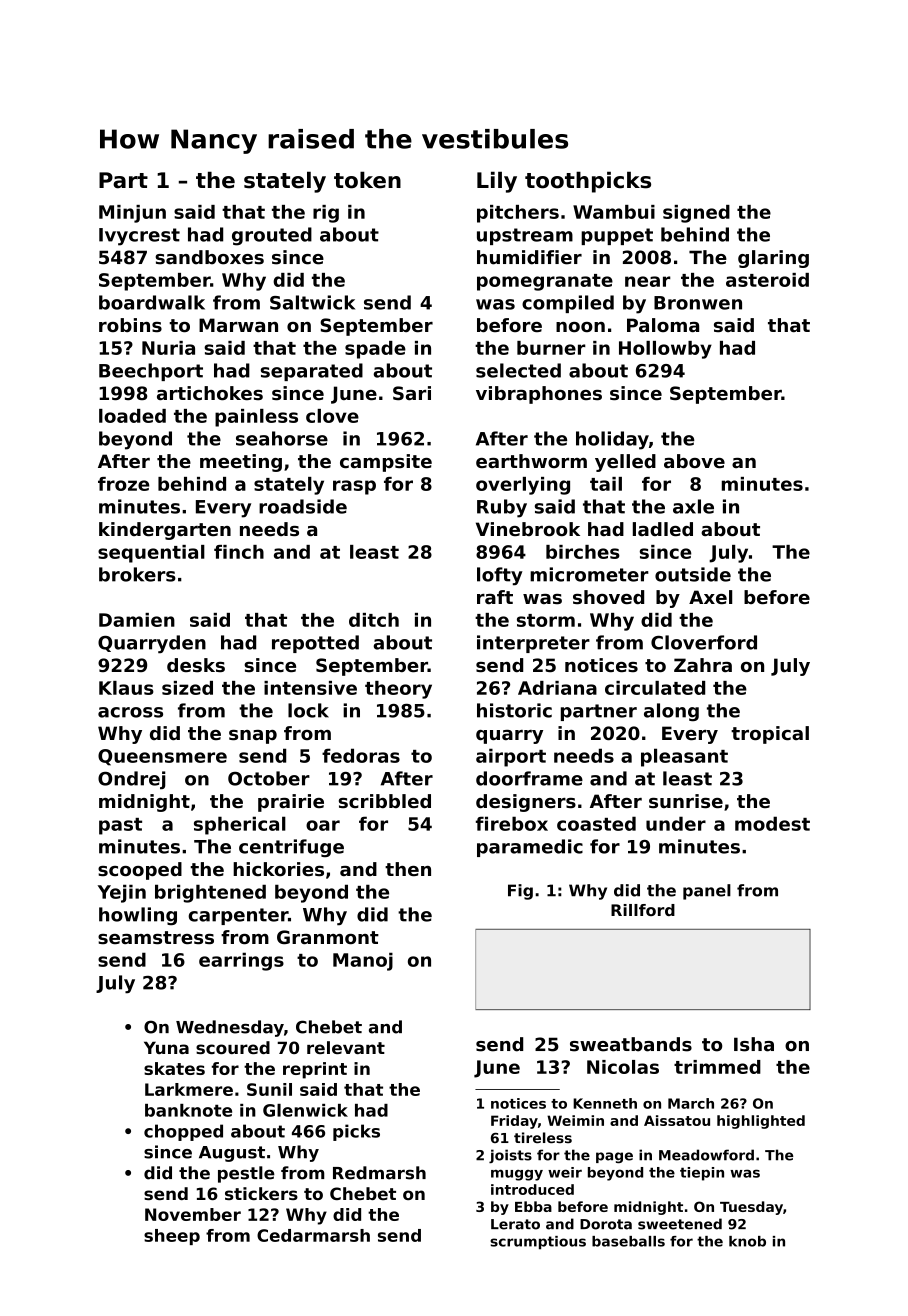  What do you see at coordinates (696, 214) in the screenshot?
I see `signed` at bounding box center [696, 214].
